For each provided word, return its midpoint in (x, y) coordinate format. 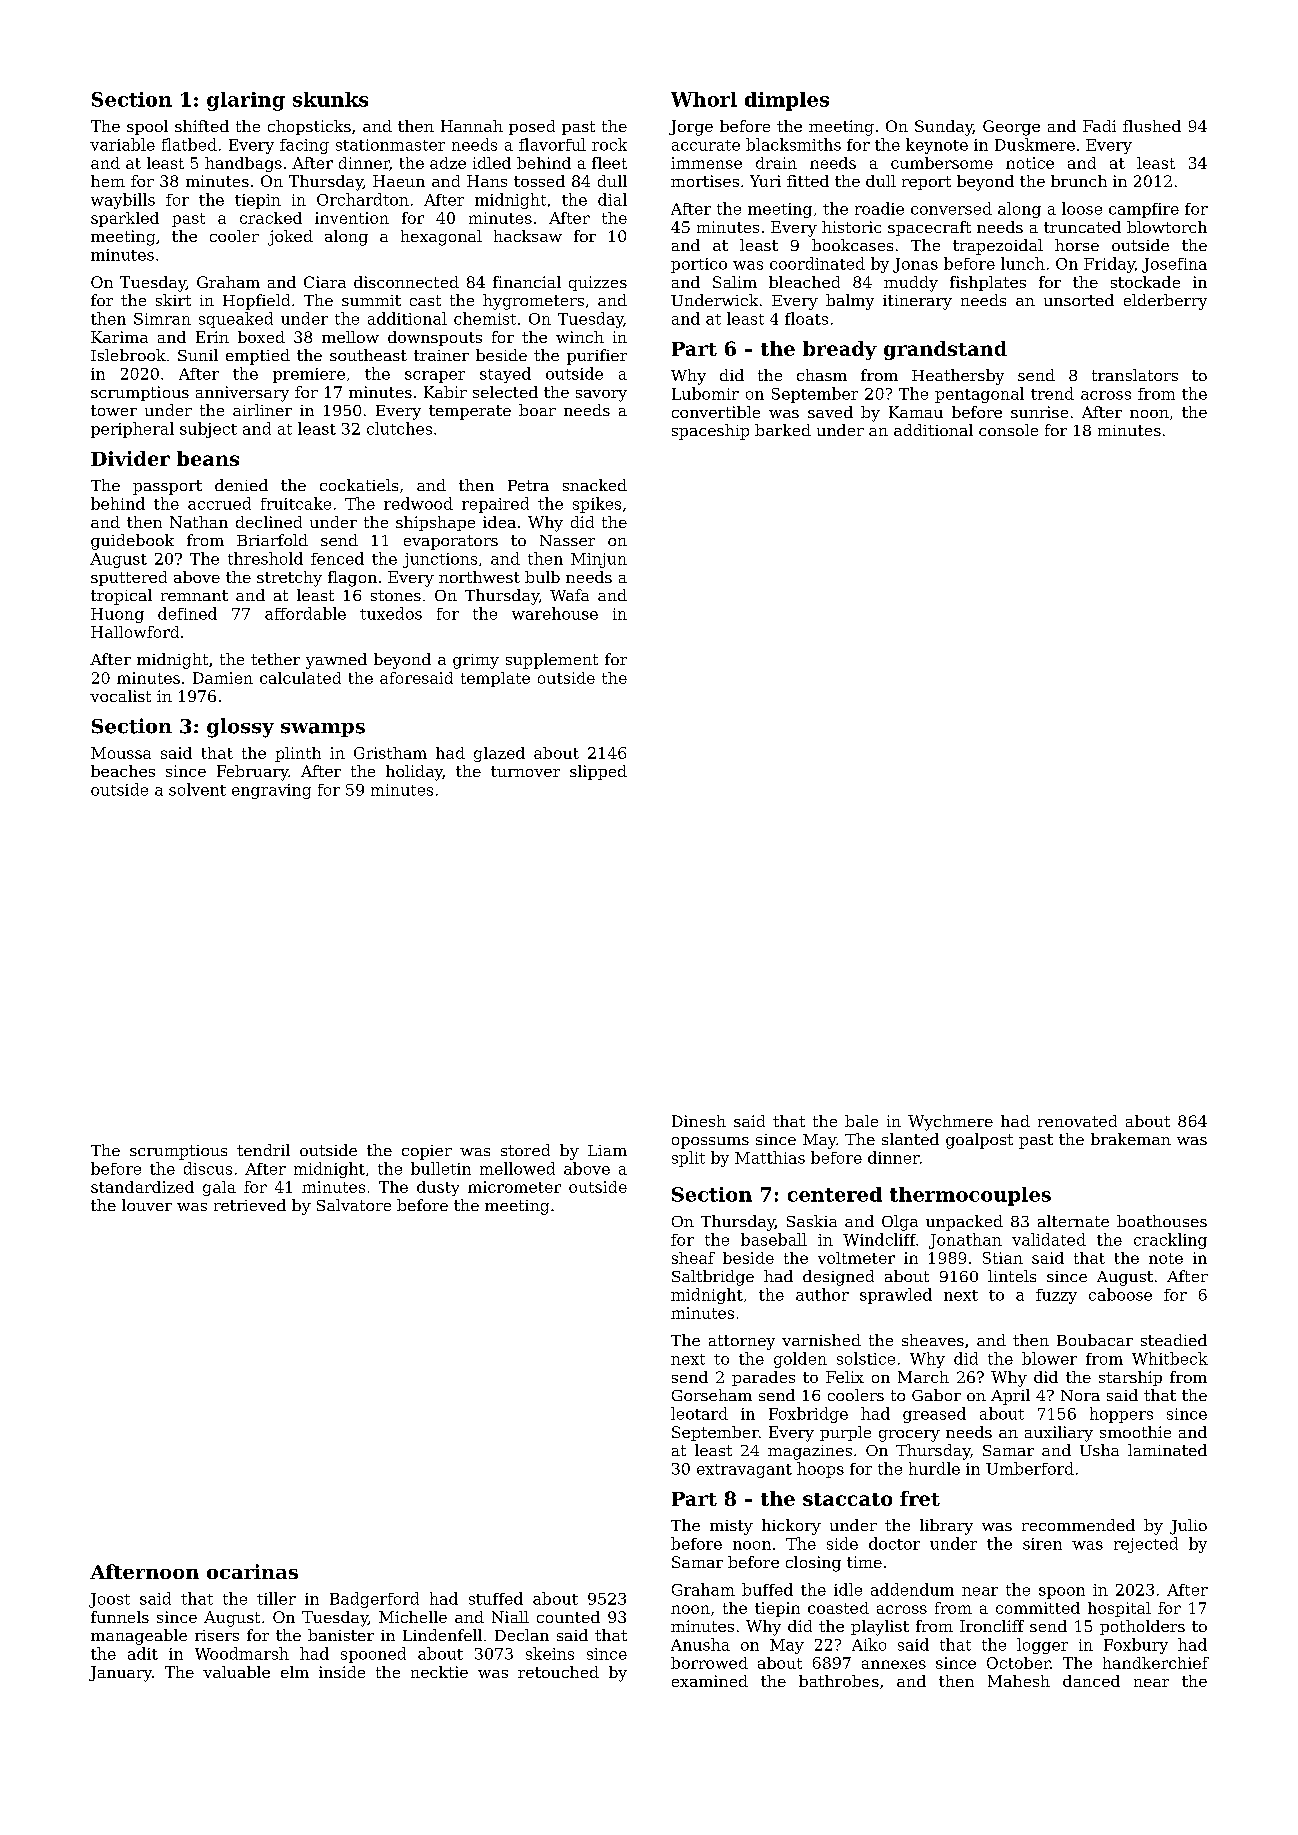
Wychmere (950, 1123)
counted (568, 1617)
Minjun (599, 560)
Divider (130, 458)
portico (699, 265)
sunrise (1039, 412)
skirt (173, 300)
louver (147, 1205)
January (120, 1674)
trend (1052, 393)
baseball (774, 1239)
